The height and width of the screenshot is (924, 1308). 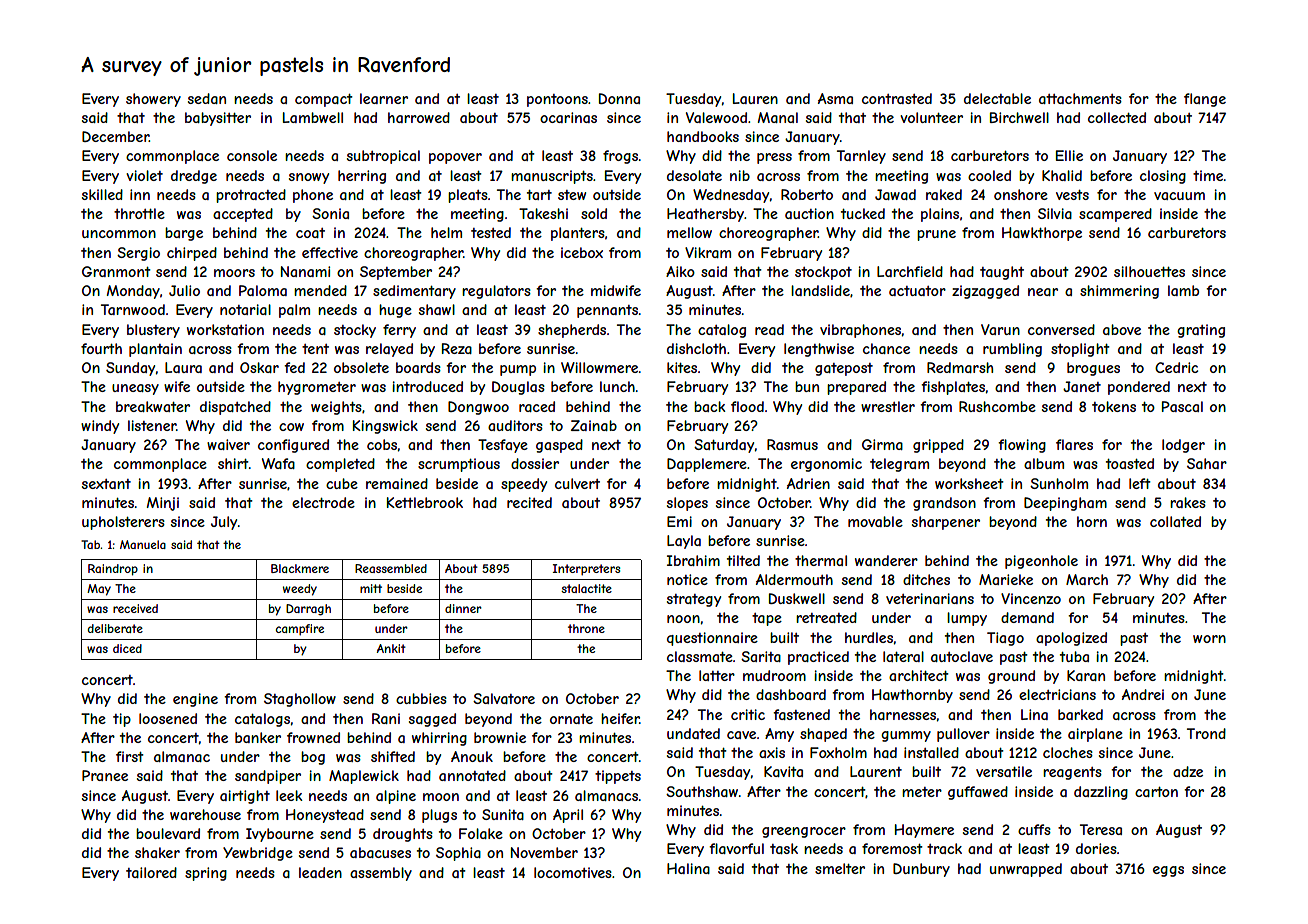 I want to click on Raindrop, so click(x=113, y=570).
